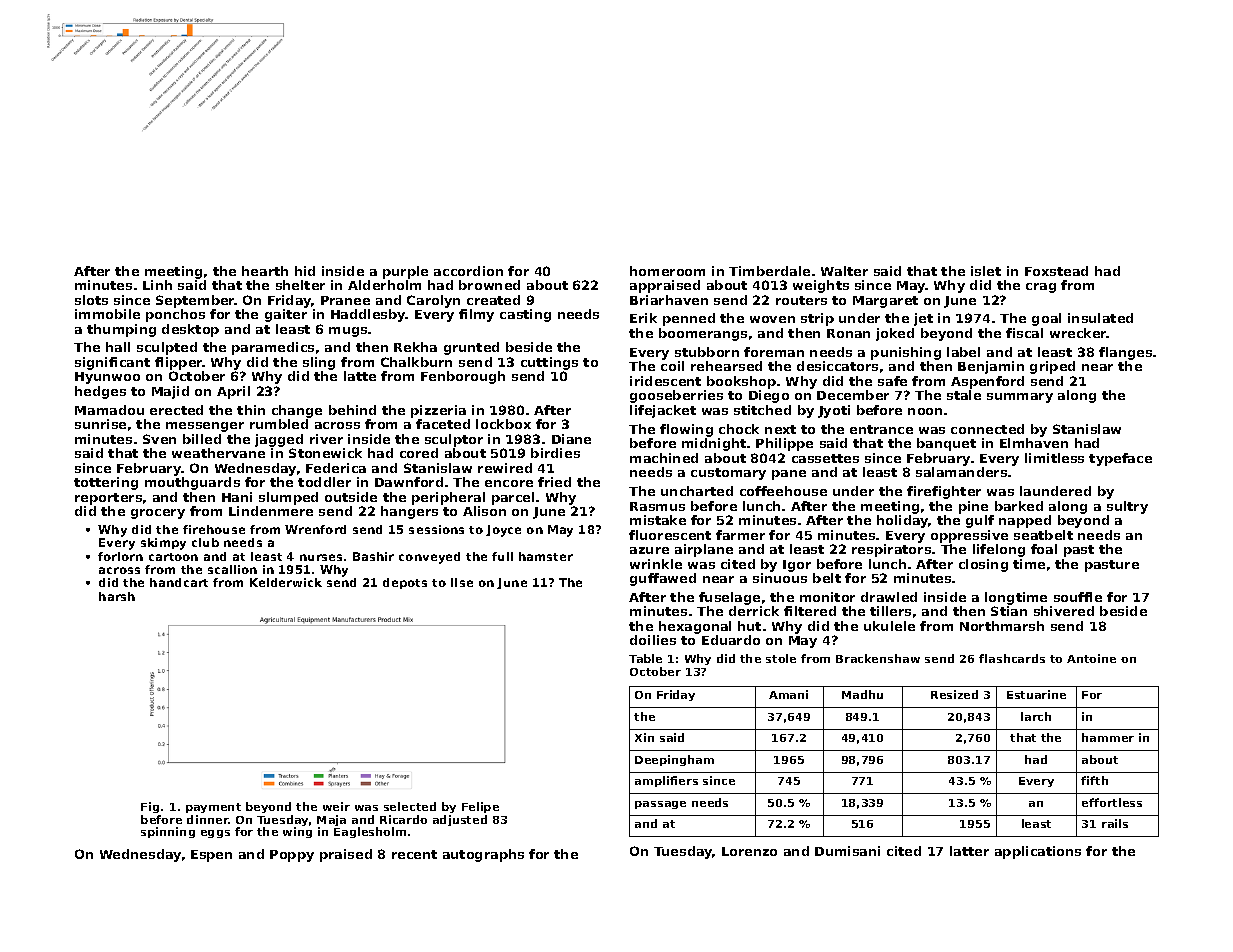 The width and height of the screenshot is (1233, 952). I want to click on Kelderwick, so click(286, 582).
